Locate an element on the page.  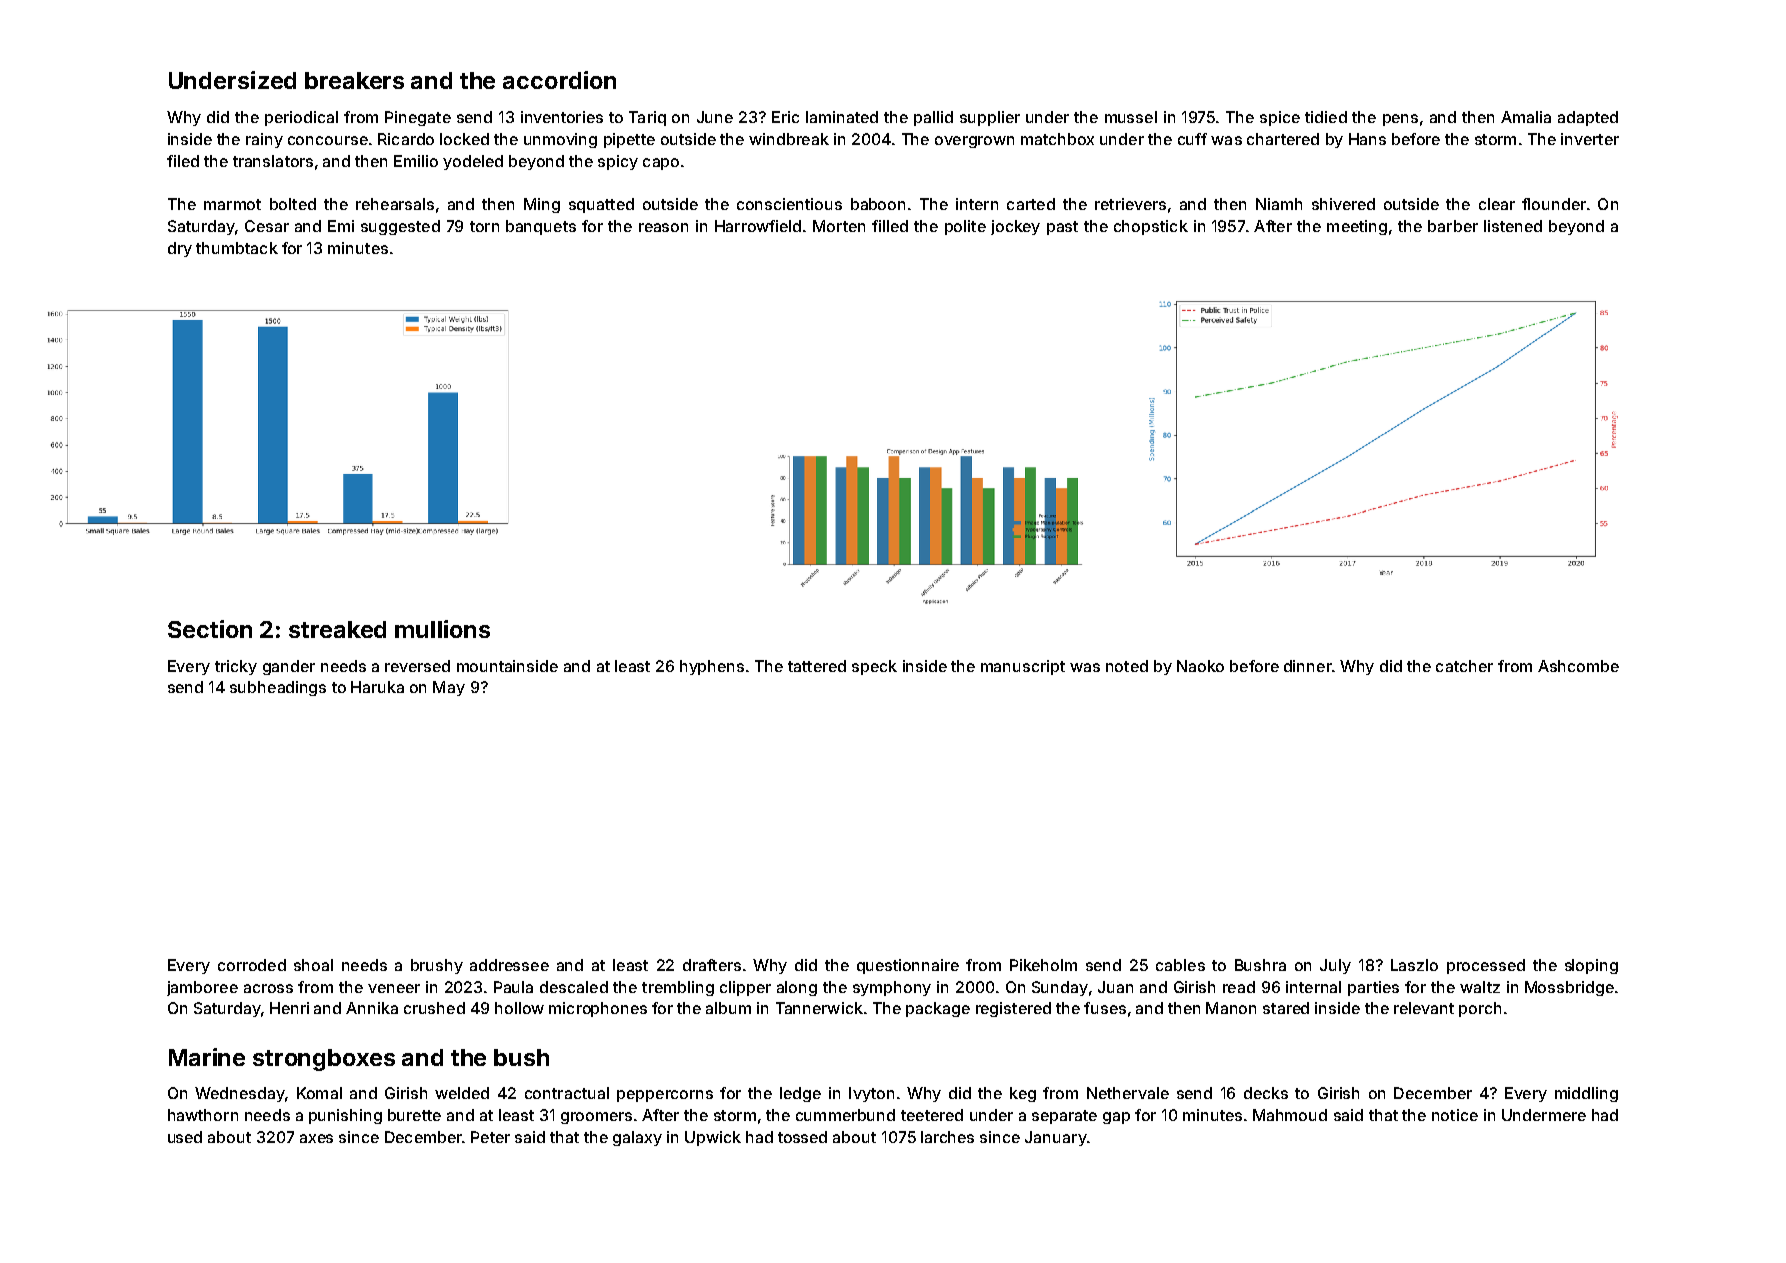
Haruka is located at coordinates (377, 687).
